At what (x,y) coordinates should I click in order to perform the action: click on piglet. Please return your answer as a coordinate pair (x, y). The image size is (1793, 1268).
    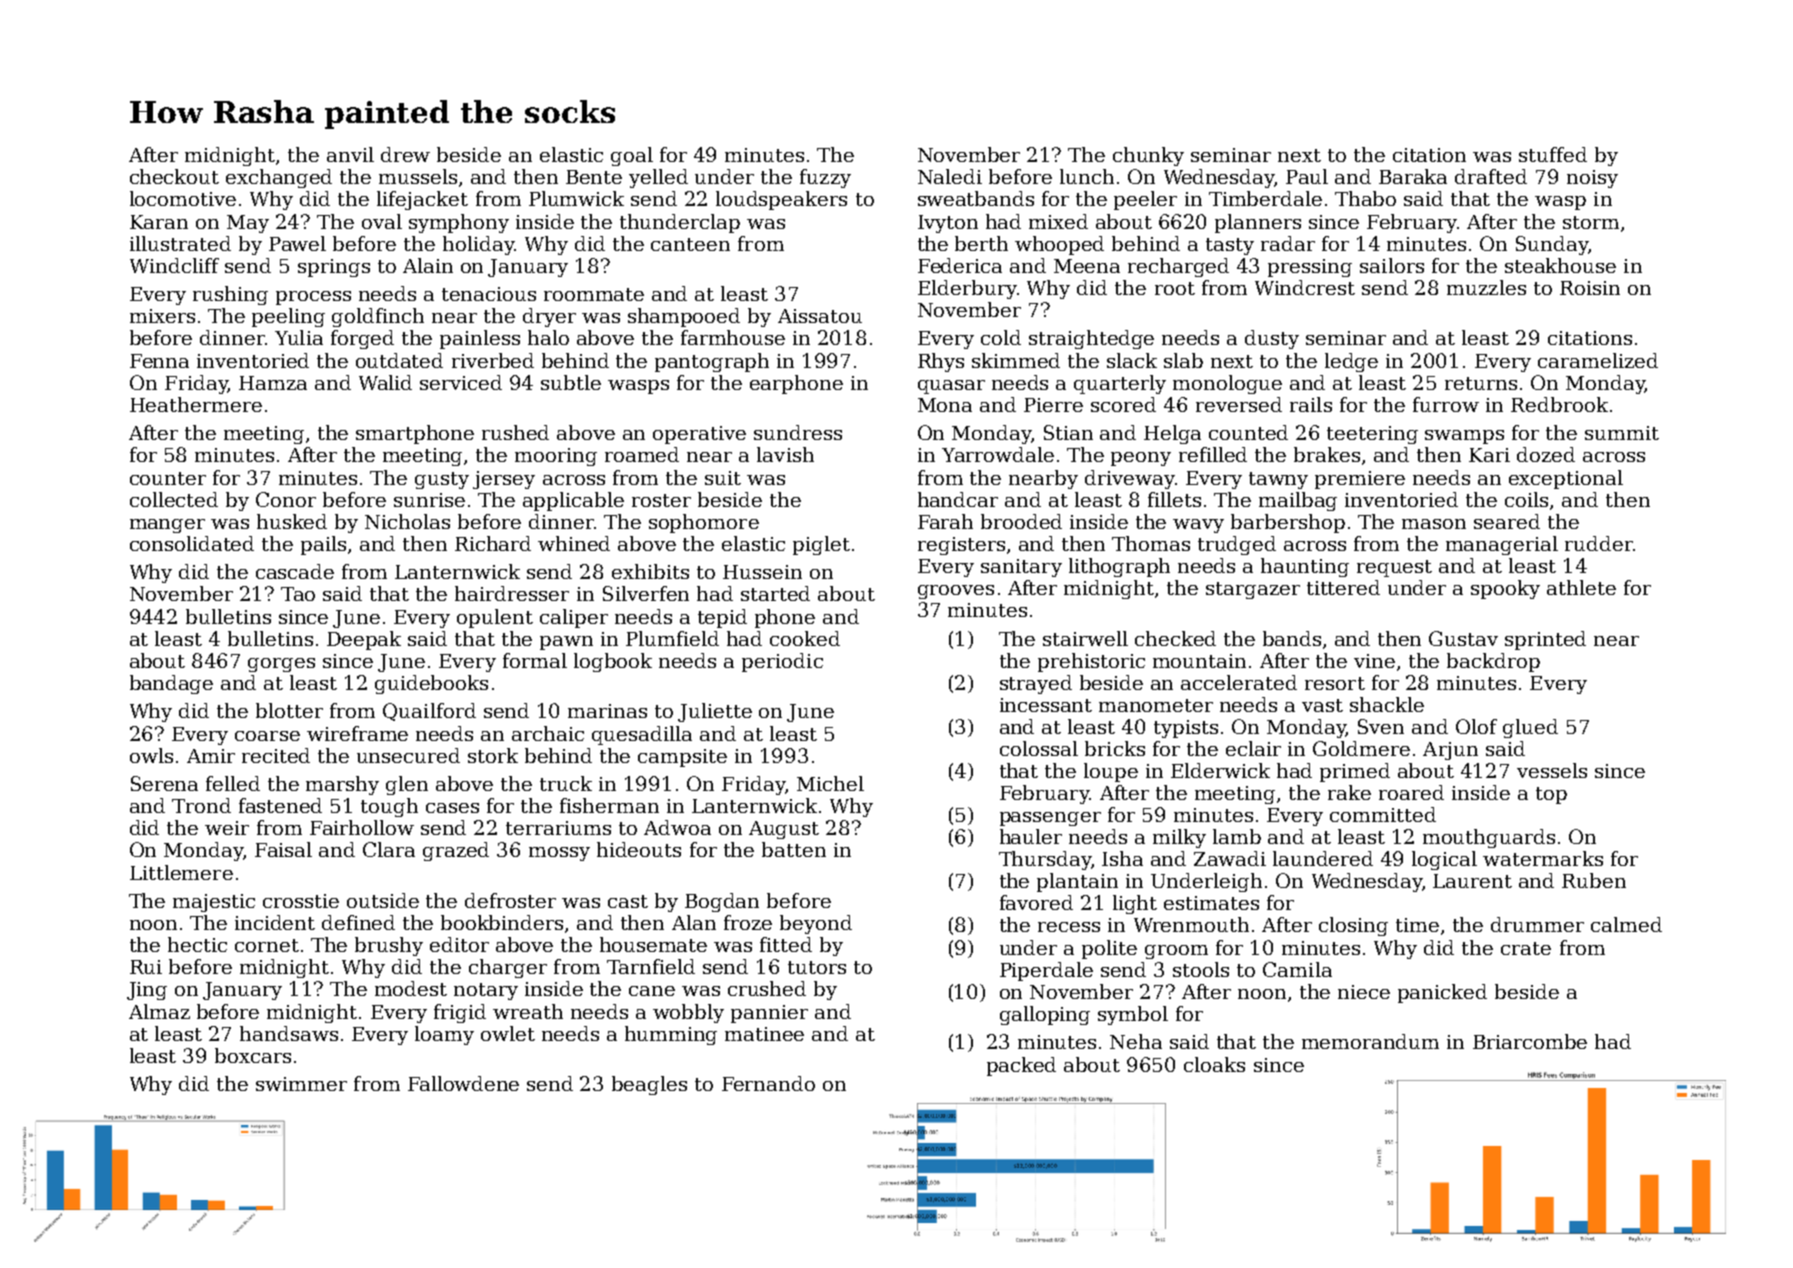
    Looking at the image, I should click on (821, 545).
